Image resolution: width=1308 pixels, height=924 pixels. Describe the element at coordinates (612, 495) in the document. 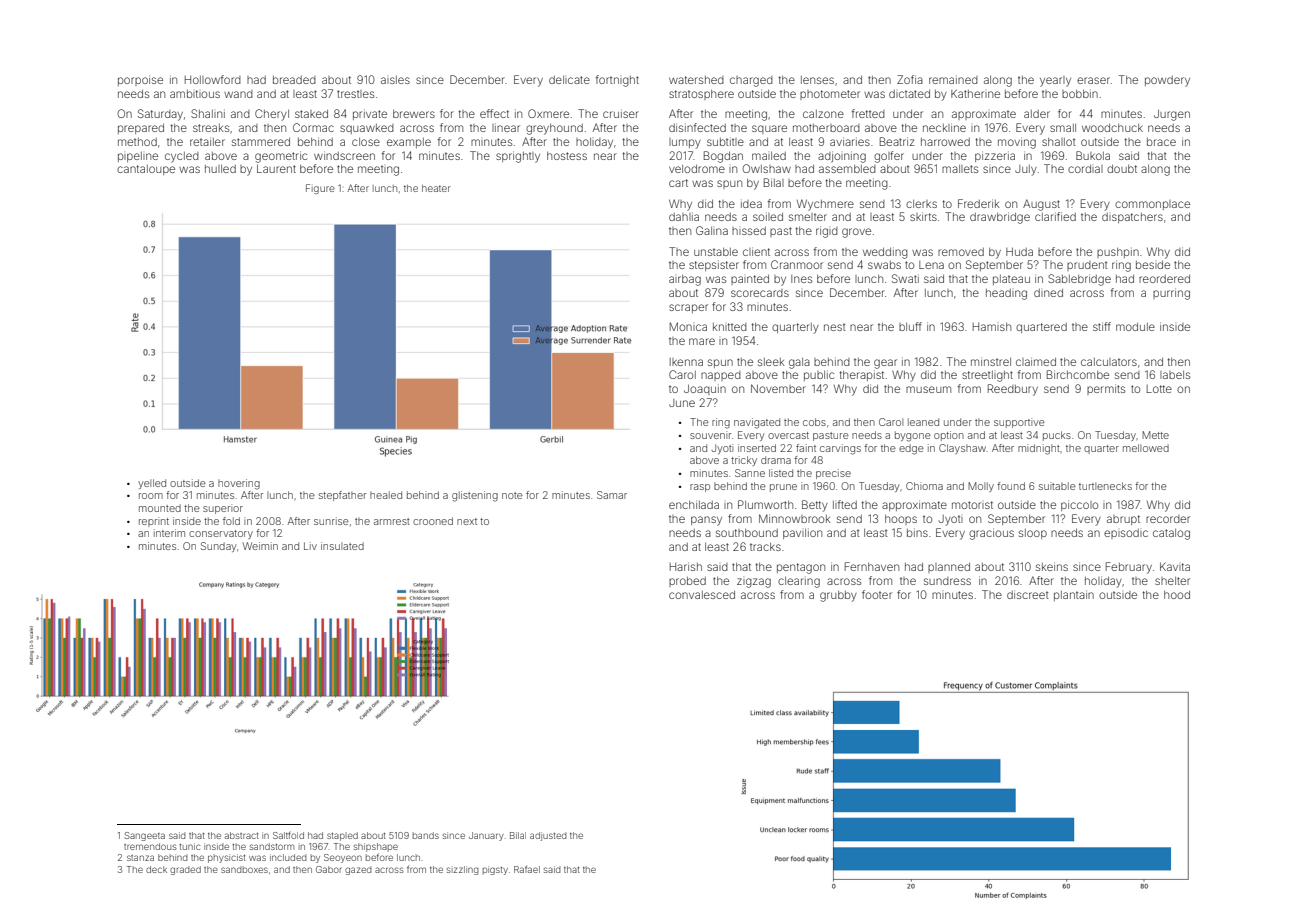

I see `Samar` at that location.
